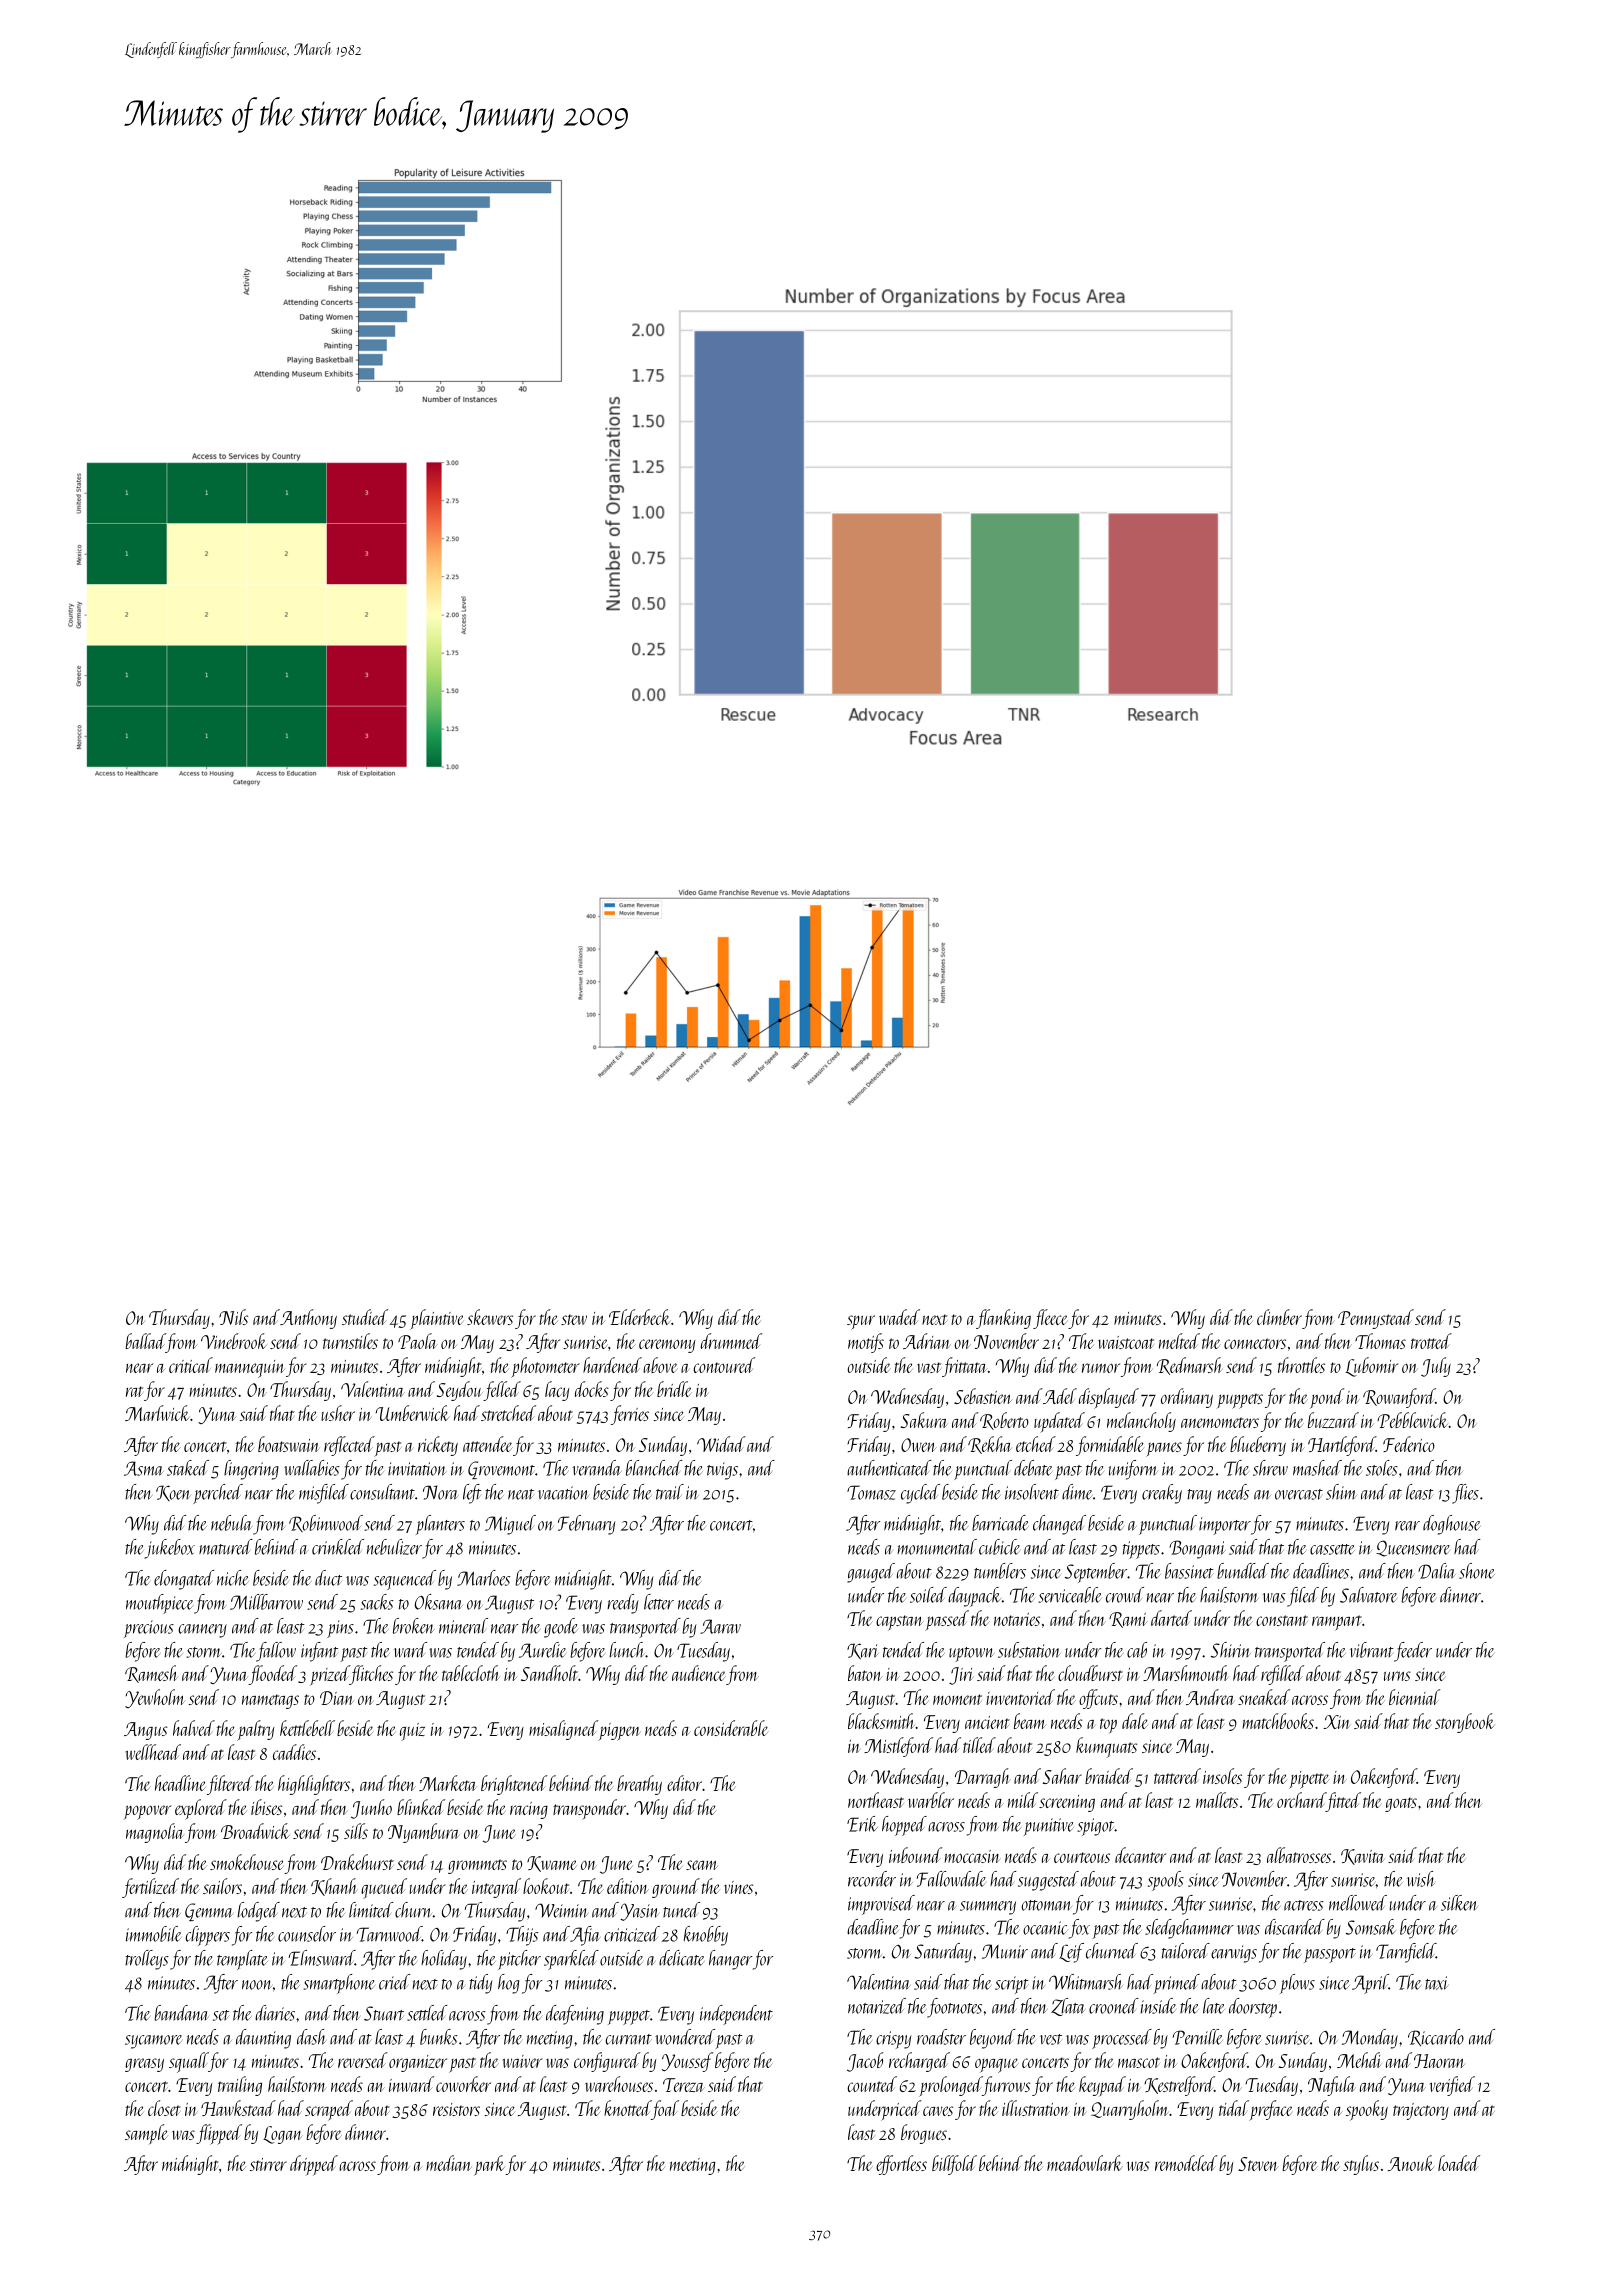 The width and height of the image is (1620, 2292). Describe the element at coordinates (904, 1826) in the image. I see `hopped` at that location.
